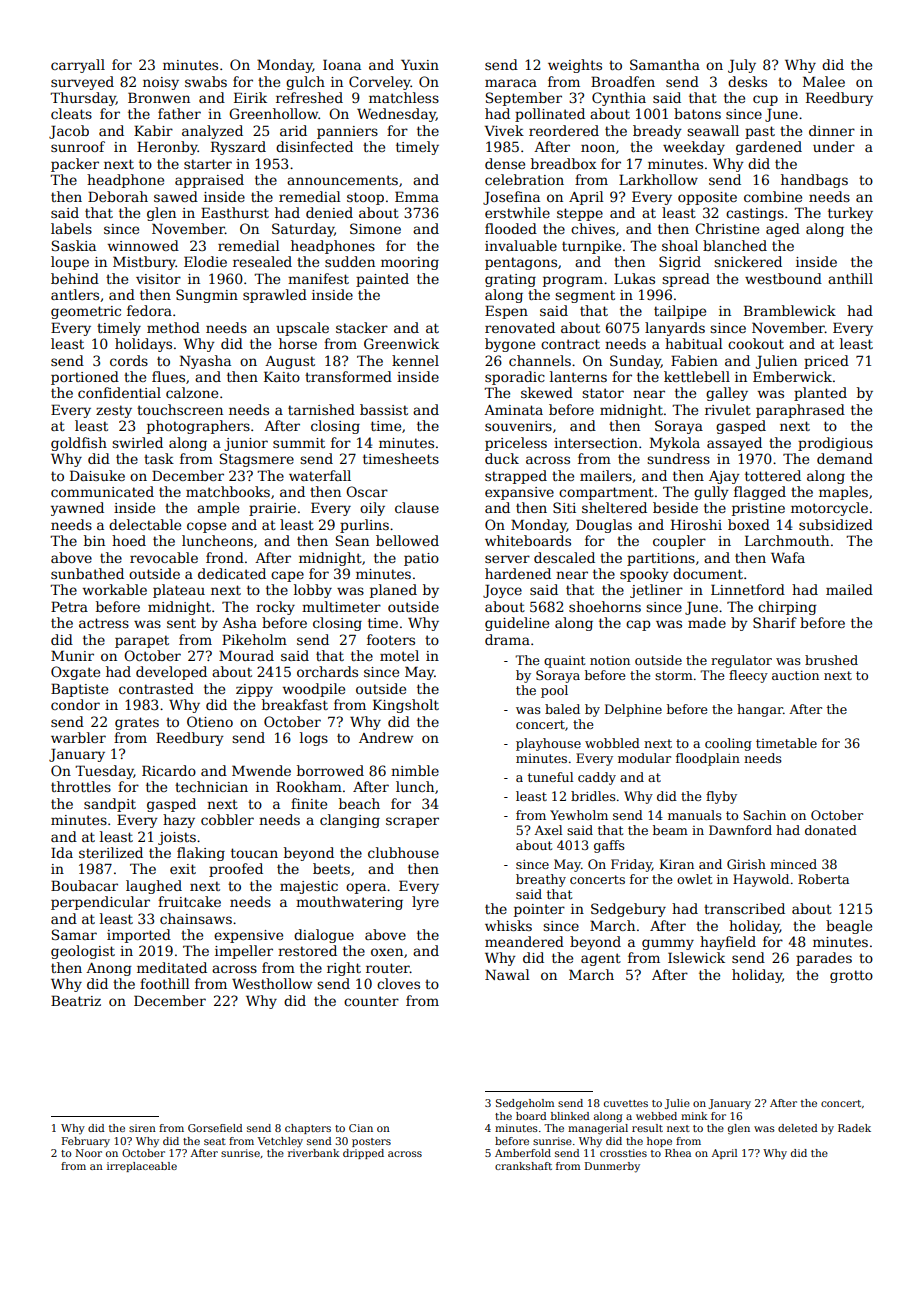  What do you see at coordinates (626, 1103) in the screenshot?
I see `cuvettes` at bounding box center [626, 1103].
